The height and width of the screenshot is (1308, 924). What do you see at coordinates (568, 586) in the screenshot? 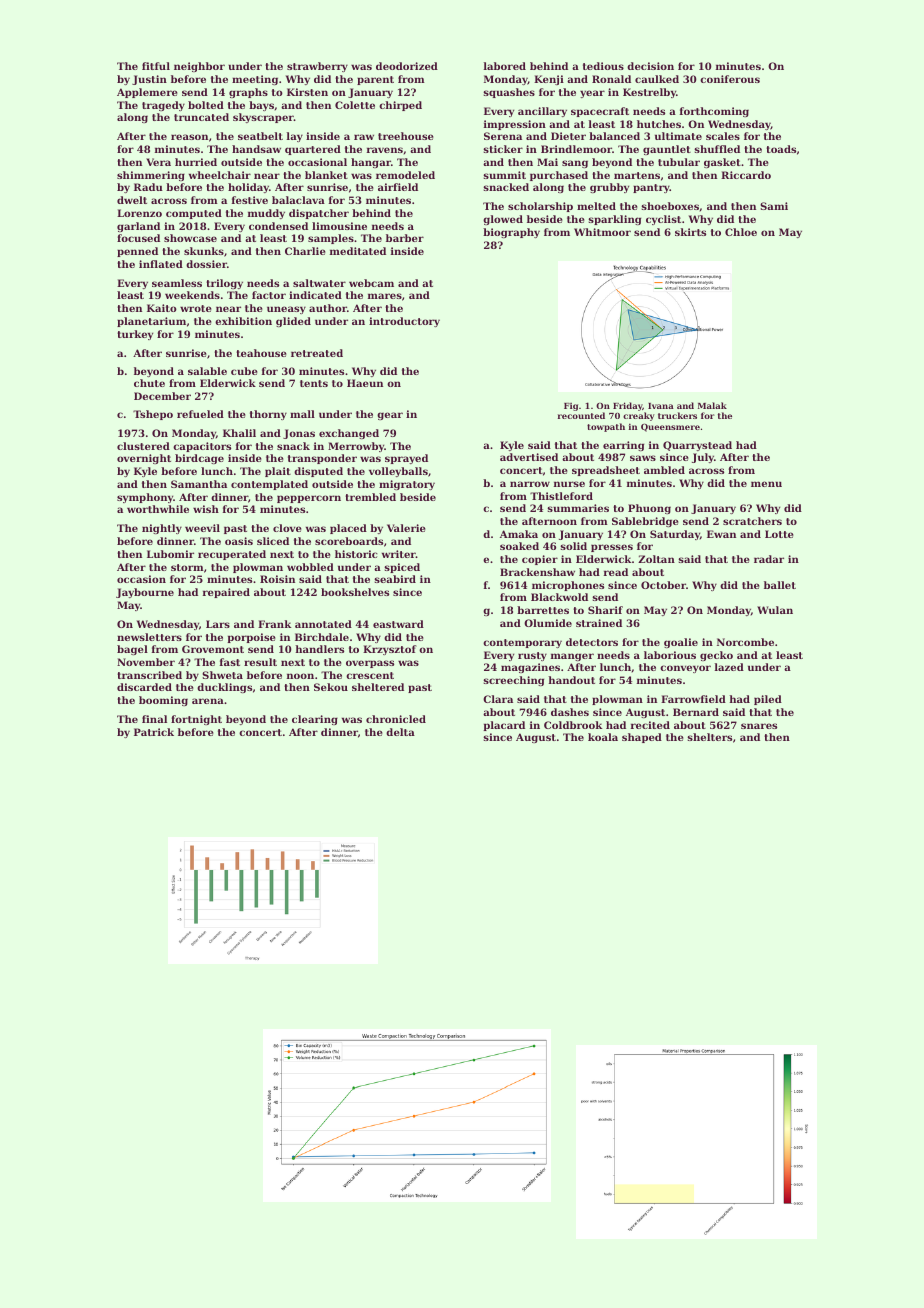
I see `microphones` at bounding box center [568, 586].
